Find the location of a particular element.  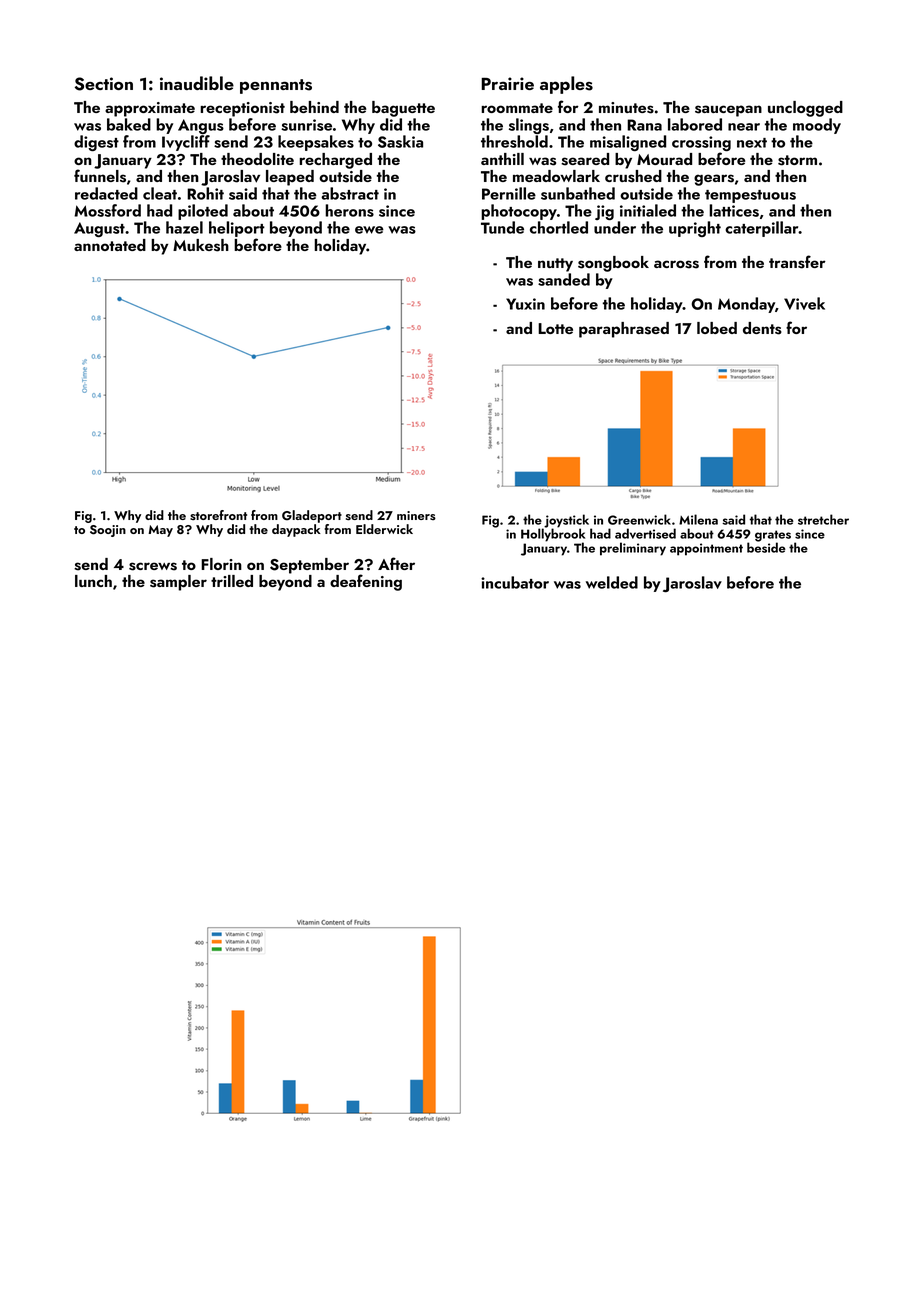

inaudible is located at coordinates (197, 83).
